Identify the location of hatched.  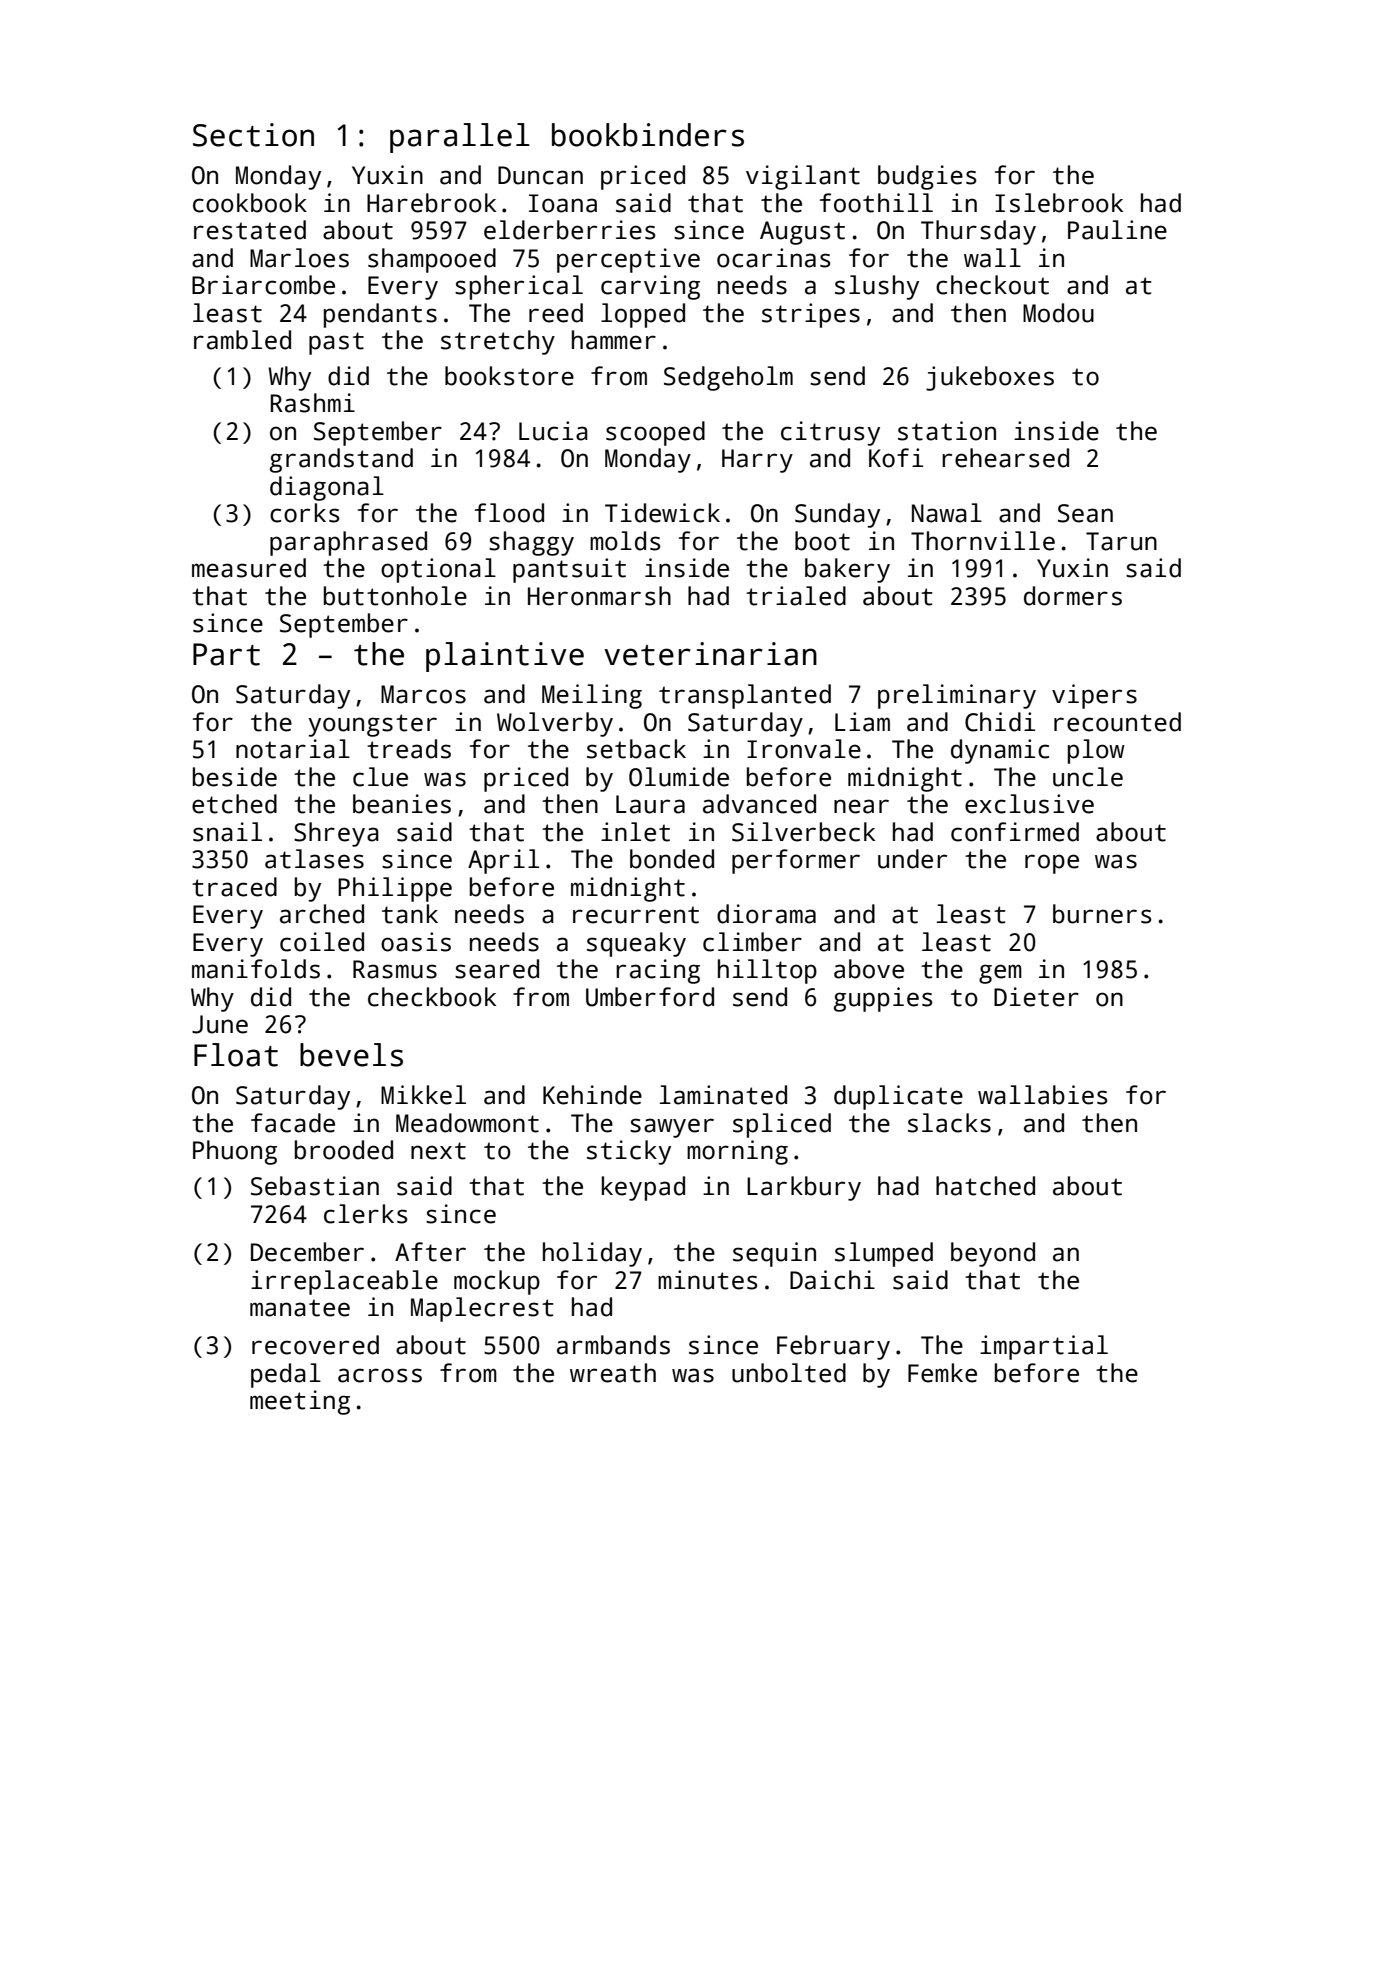
(985, 1186).
